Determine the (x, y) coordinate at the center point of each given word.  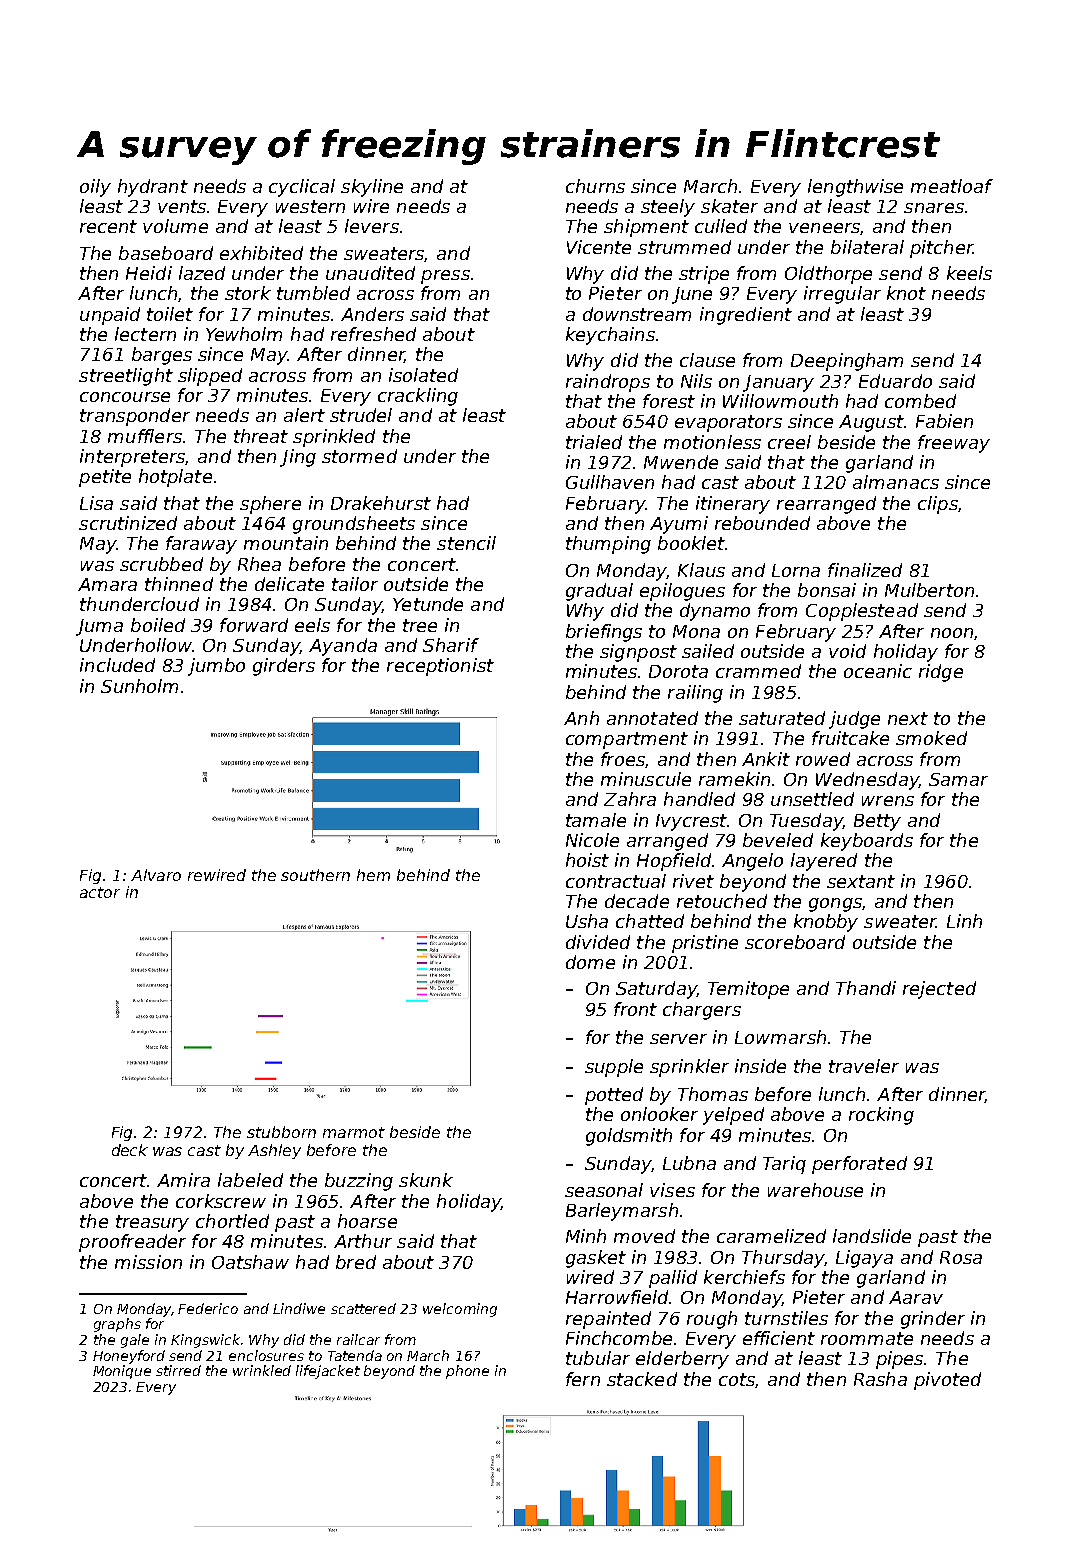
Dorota (678, 671)
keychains (610, 336)
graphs (117, 1325)
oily (95, 188)
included (117, 665)
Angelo (752, 862)
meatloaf (952, 186)
